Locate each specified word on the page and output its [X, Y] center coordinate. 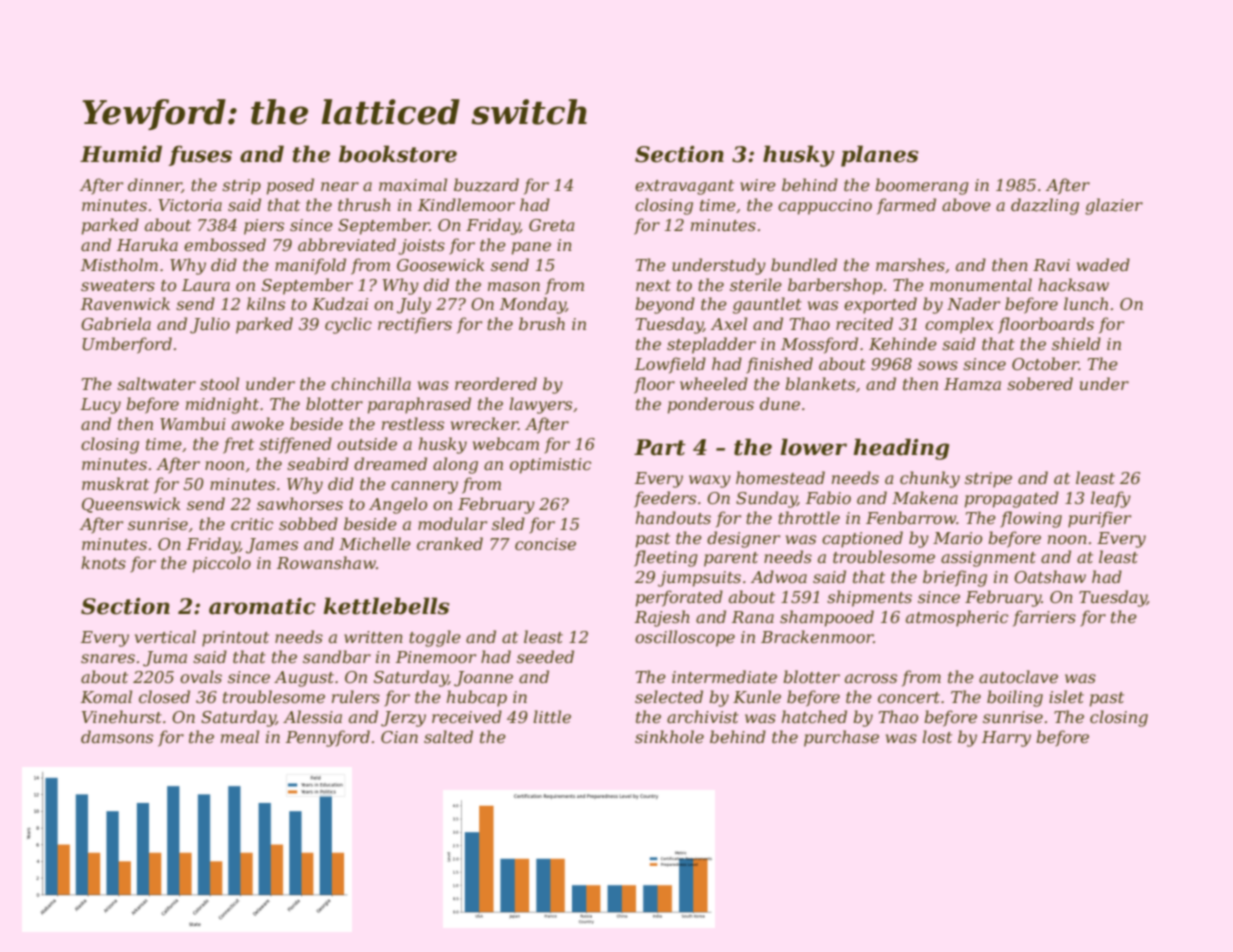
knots [103, 562]
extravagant [684, 187]
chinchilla [371, 383]
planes [880, 156]
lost [937, 736]
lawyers [540, 405]
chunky [930, 479]
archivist [703, 716]
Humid [121, 154]
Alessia [312, 716]
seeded [545, 656]
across [871, 678]
